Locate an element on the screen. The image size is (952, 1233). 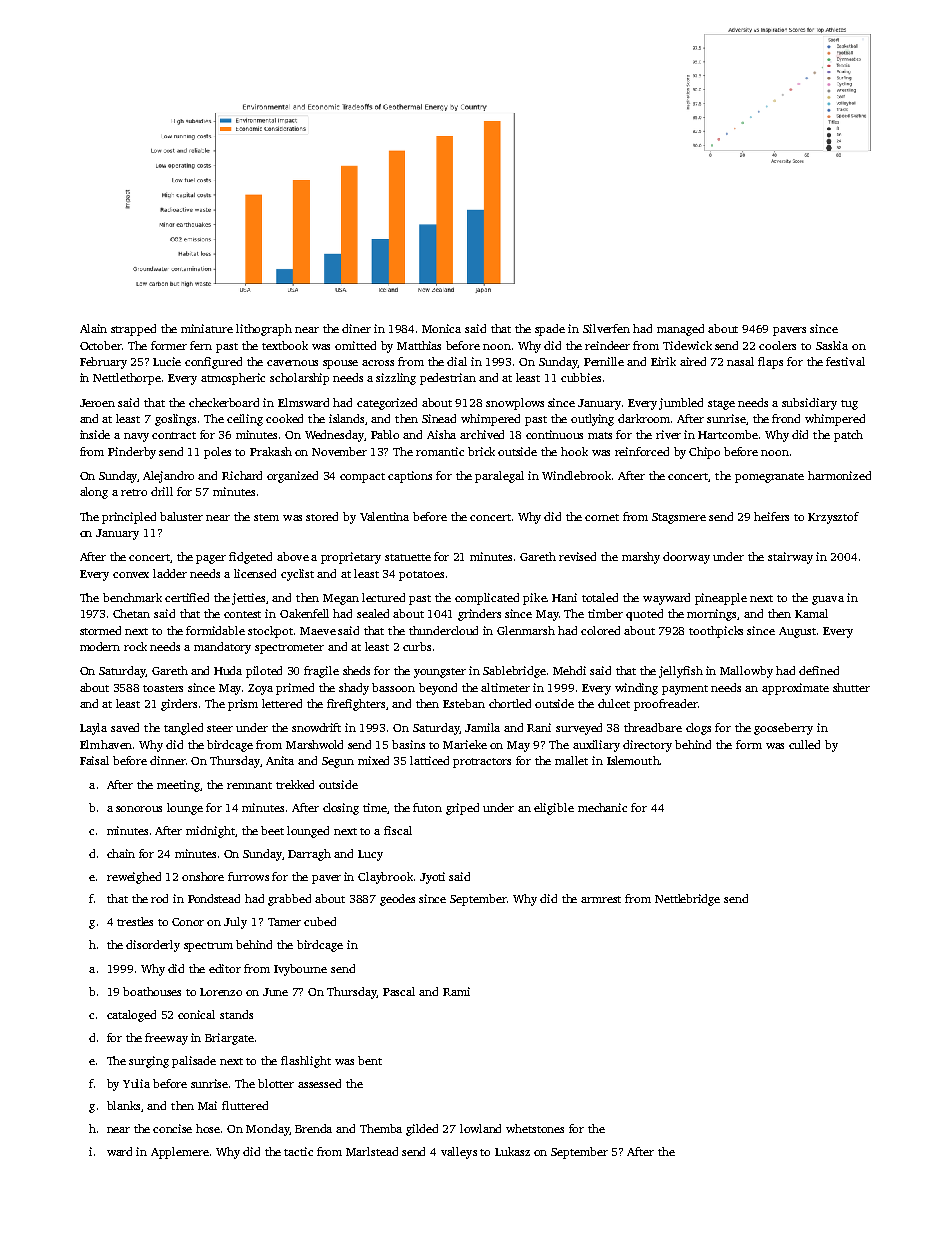
Lorenzo is located at coordinates (221, 992).
